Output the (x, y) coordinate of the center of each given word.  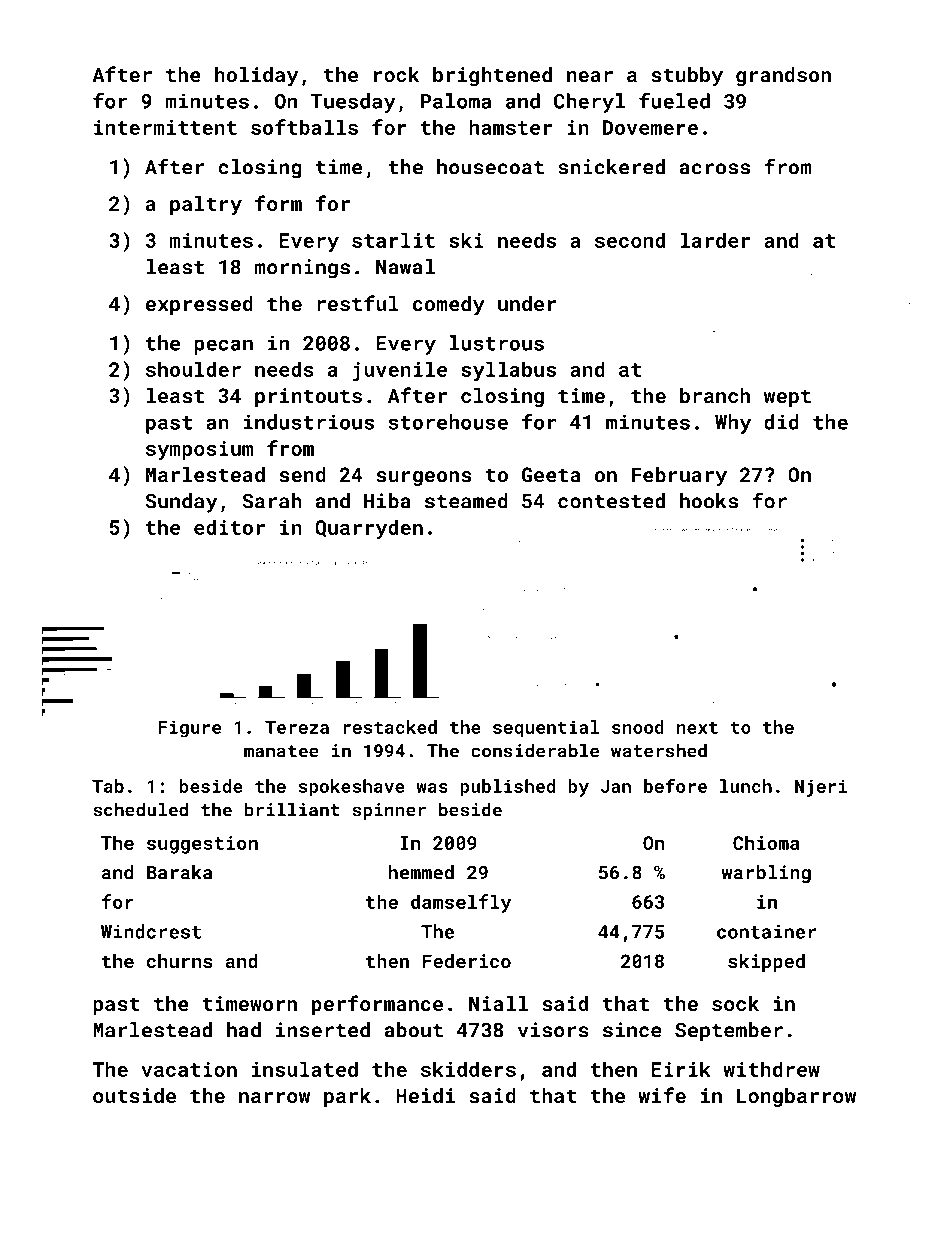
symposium (199, 450)
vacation (189, 1069)
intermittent (165, 127)
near (590, 76)
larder (715, 240)
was (432, 788)
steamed (466, 501)
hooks (709, 501)
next (697, 728)
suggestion (202, 845)
